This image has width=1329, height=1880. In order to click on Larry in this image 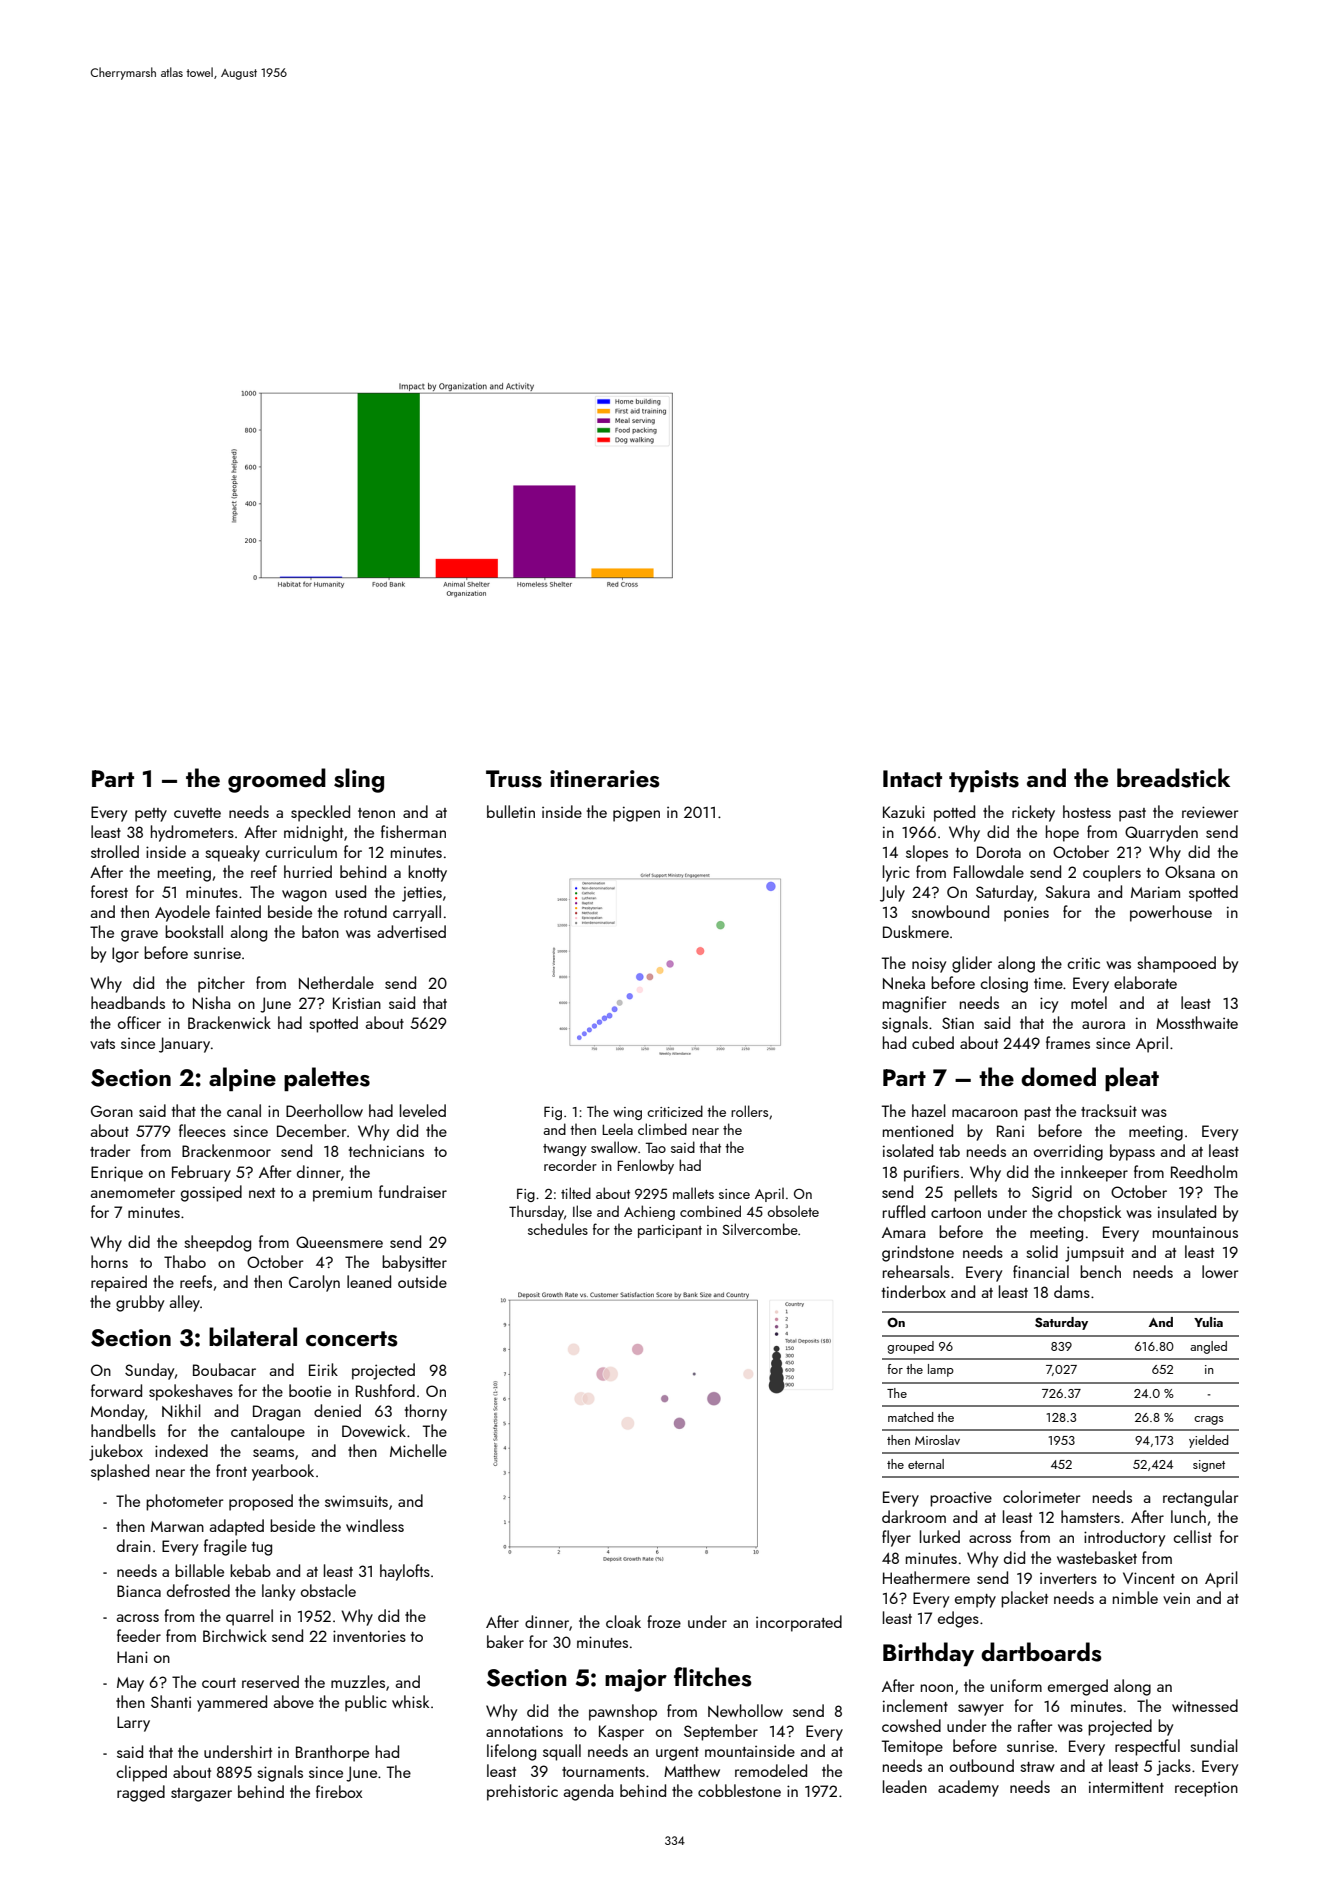, I will do `click(133, 1724)`.
